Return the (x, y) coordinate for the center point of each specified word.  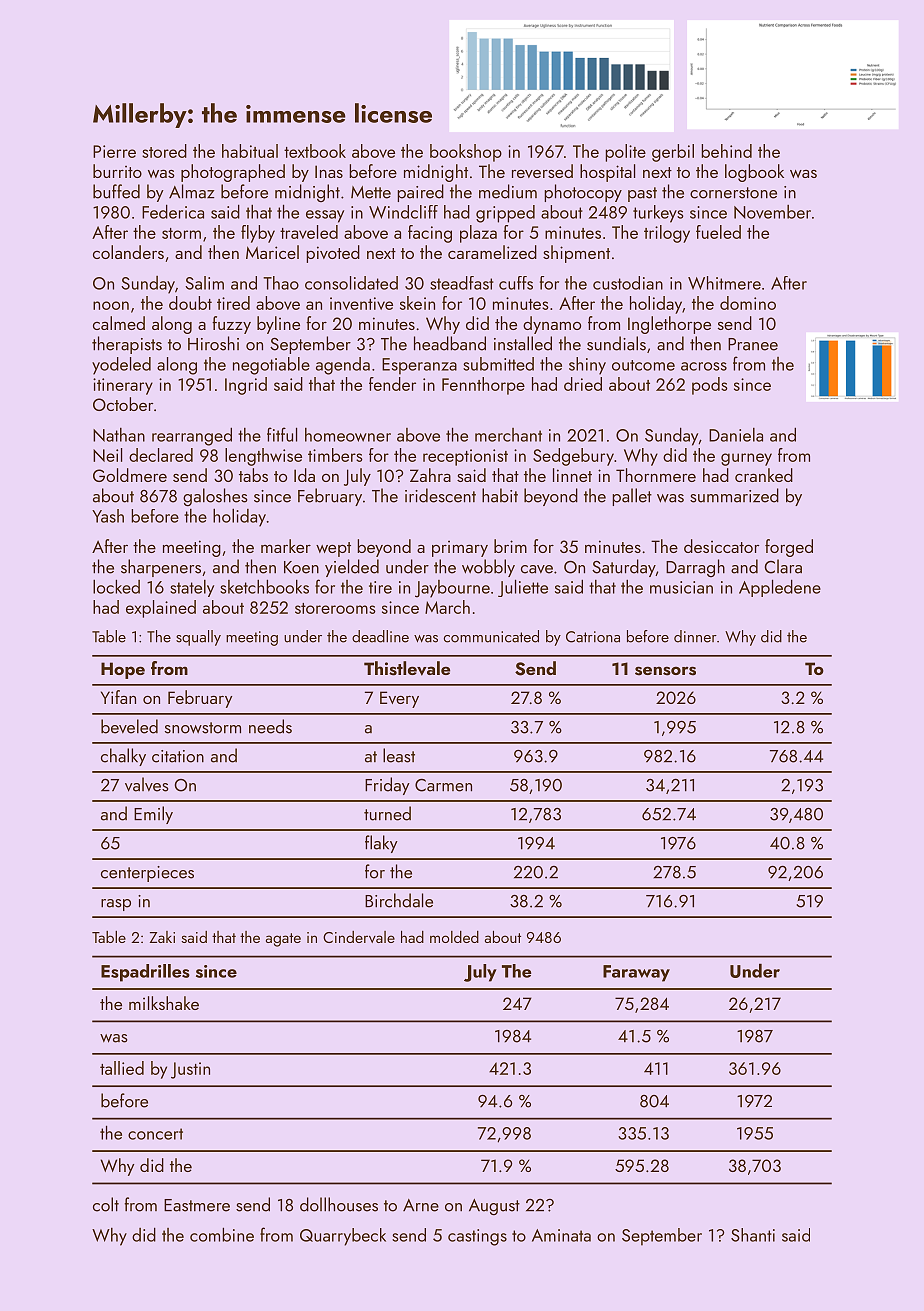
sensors (665, 671)
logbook (754, 173)
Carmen (443, 785)
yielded (352, 568)
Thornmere (656, 475)
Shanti (753, 1235)
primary (460, 549)
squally (198, 638)
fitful (282, 434)
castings (477, 1237)
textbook (315, 151)
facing (430, 234)
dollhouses (339, 1204)
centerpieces (147, 874)
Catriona (593, 637)
